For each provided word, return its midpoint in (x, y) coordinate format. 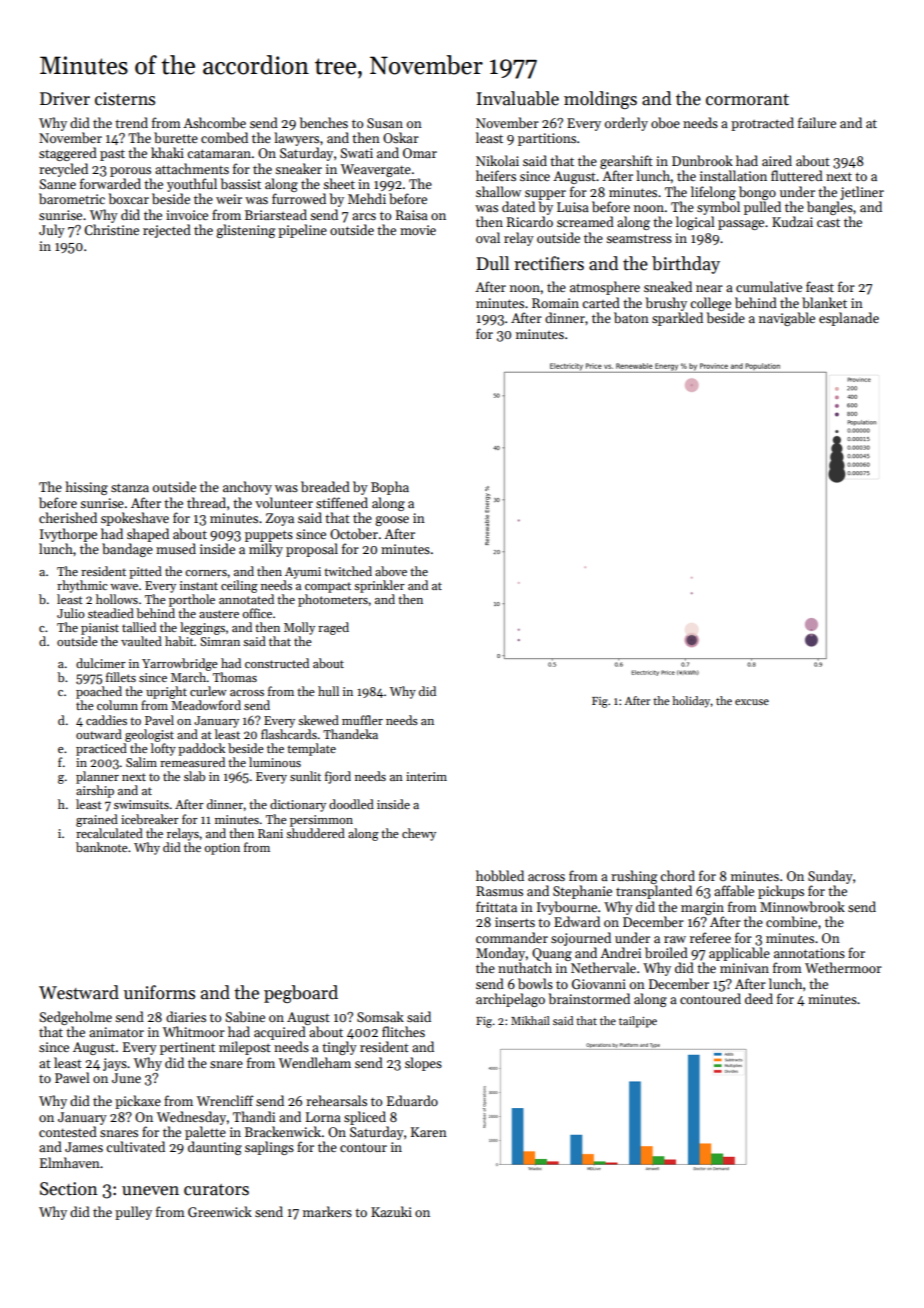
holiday (691, 702)
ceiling (239, 586)
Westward (79, 992)
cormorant (747, 100)
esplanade (849, 319)
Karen (429, 1132)
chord (677, 875)
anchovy (247, 488)
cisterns (125, 99)
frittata (496, 906)
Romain (555, 303)
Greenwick (220, 1211)
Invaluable (518, 98)
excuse (752, 702)
